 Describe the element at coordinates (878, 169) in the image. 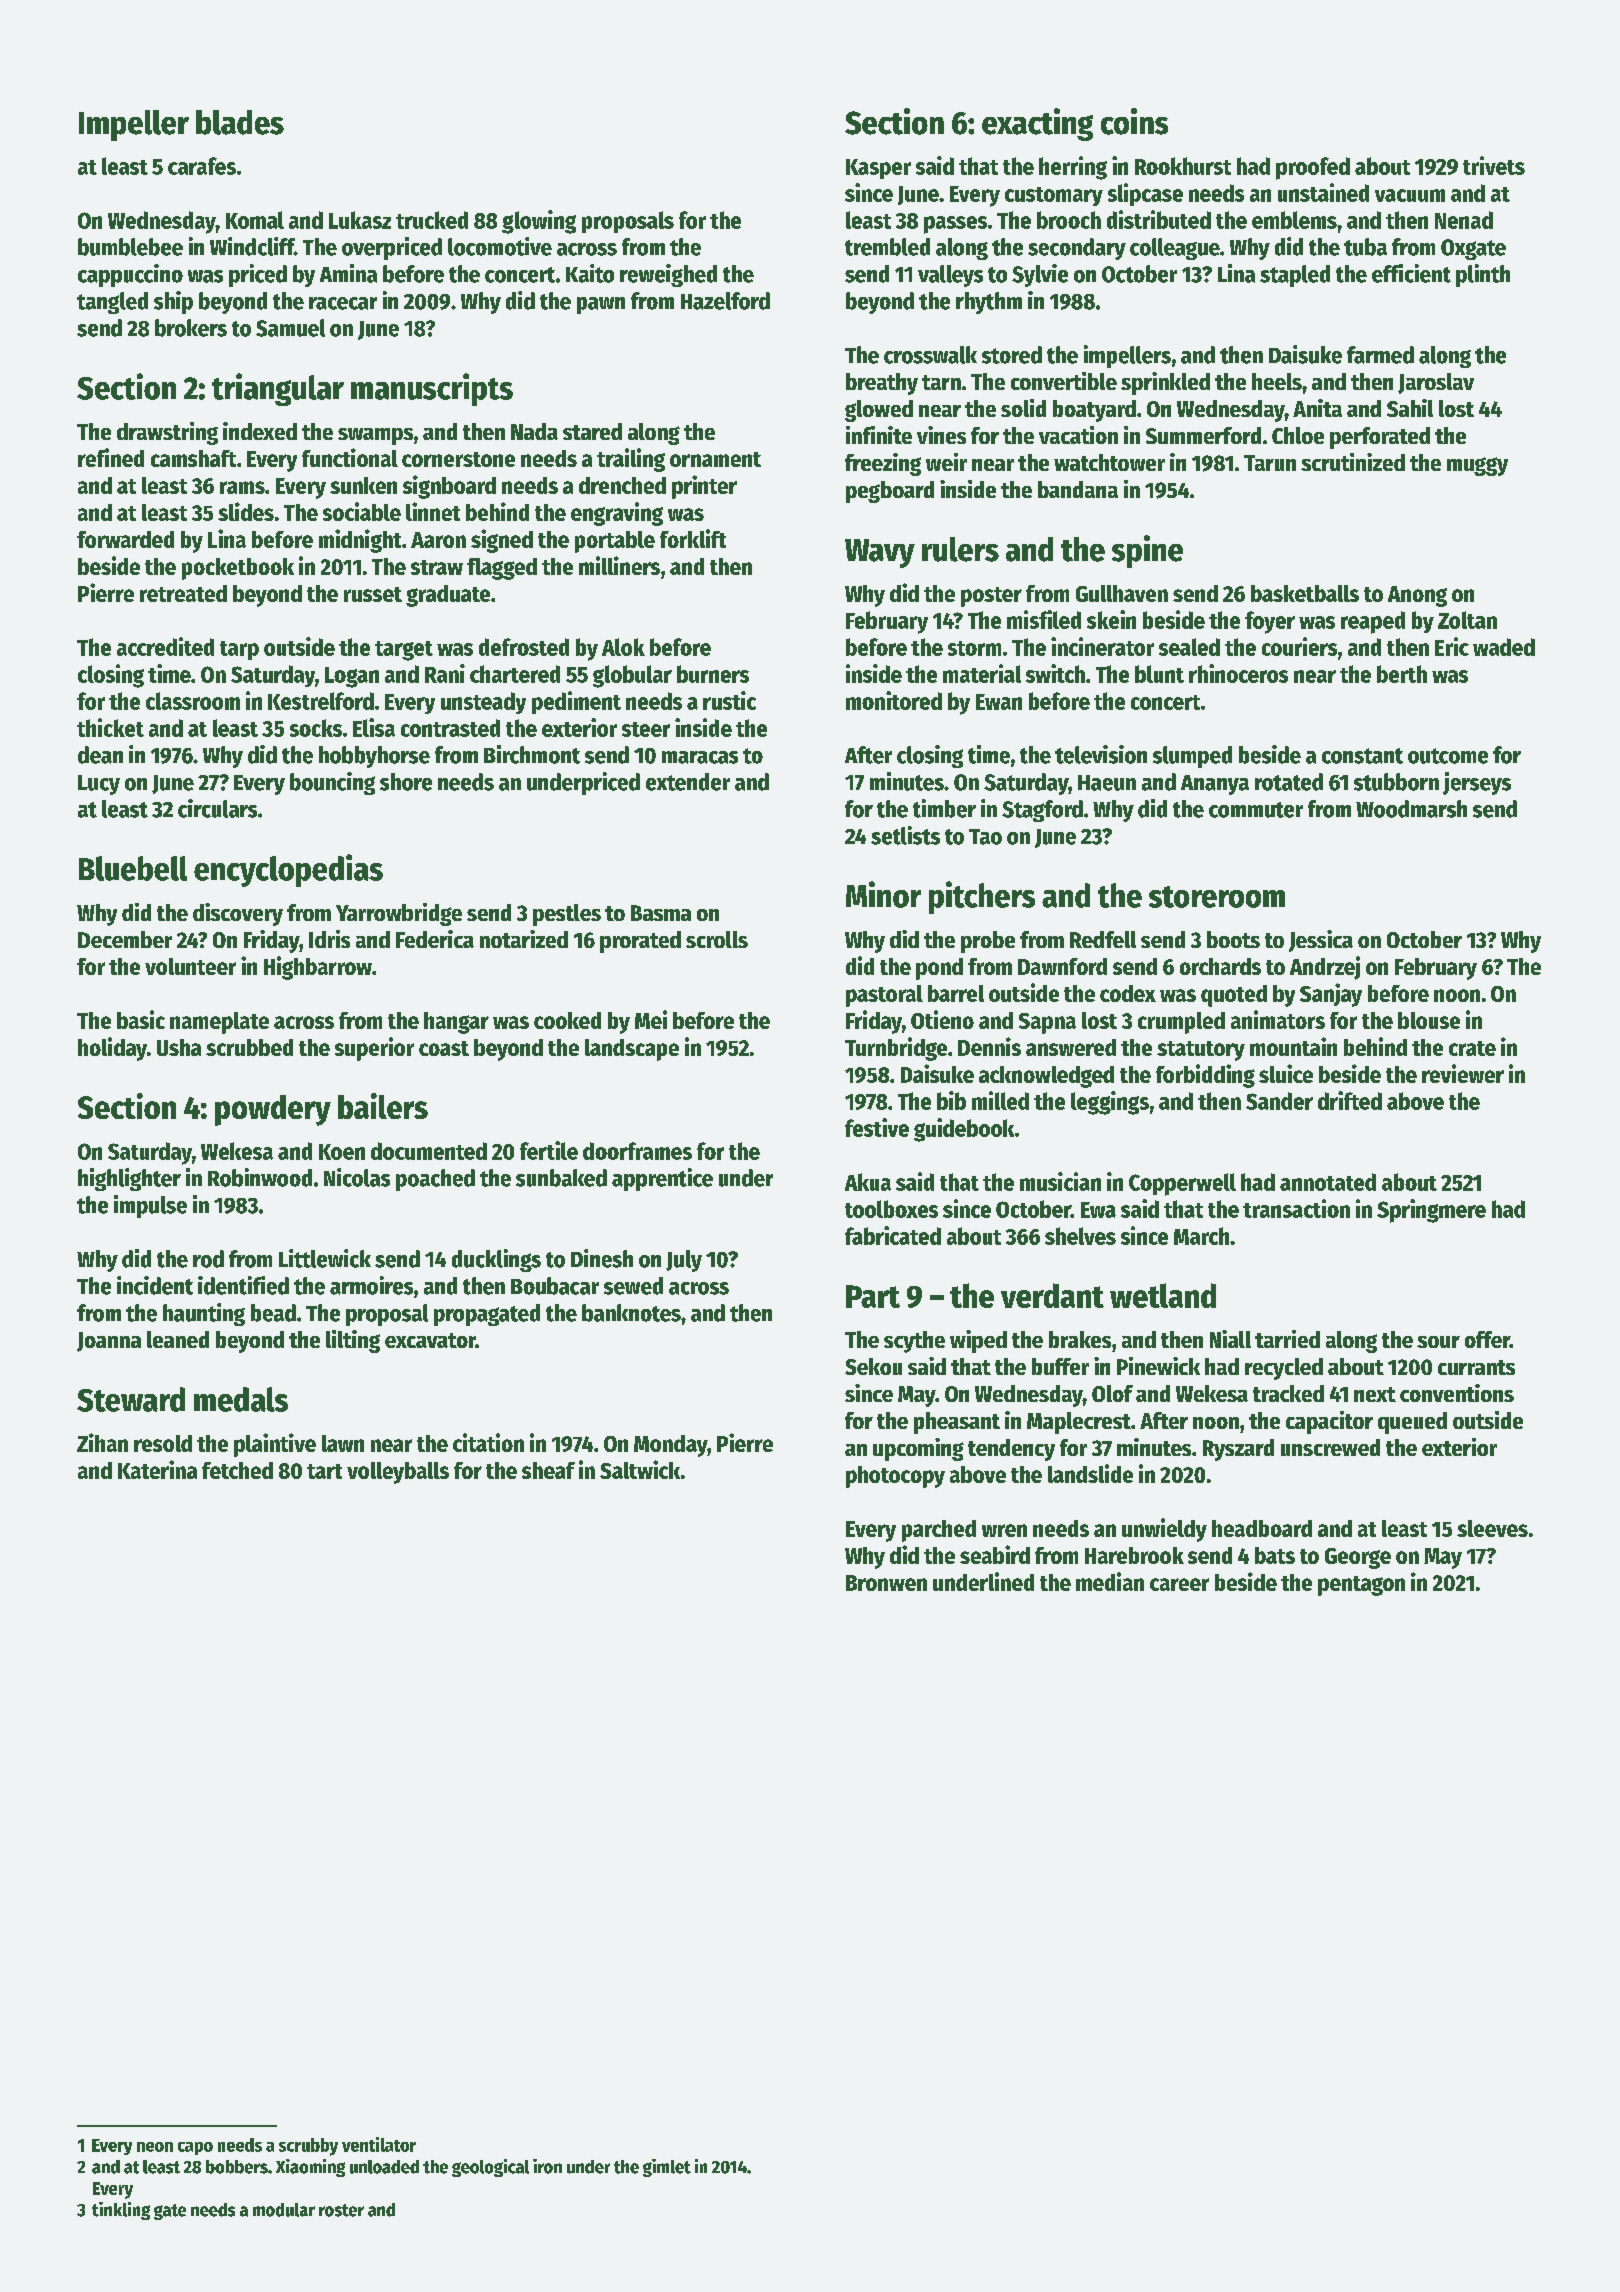

I see `Kasper` at that location.
